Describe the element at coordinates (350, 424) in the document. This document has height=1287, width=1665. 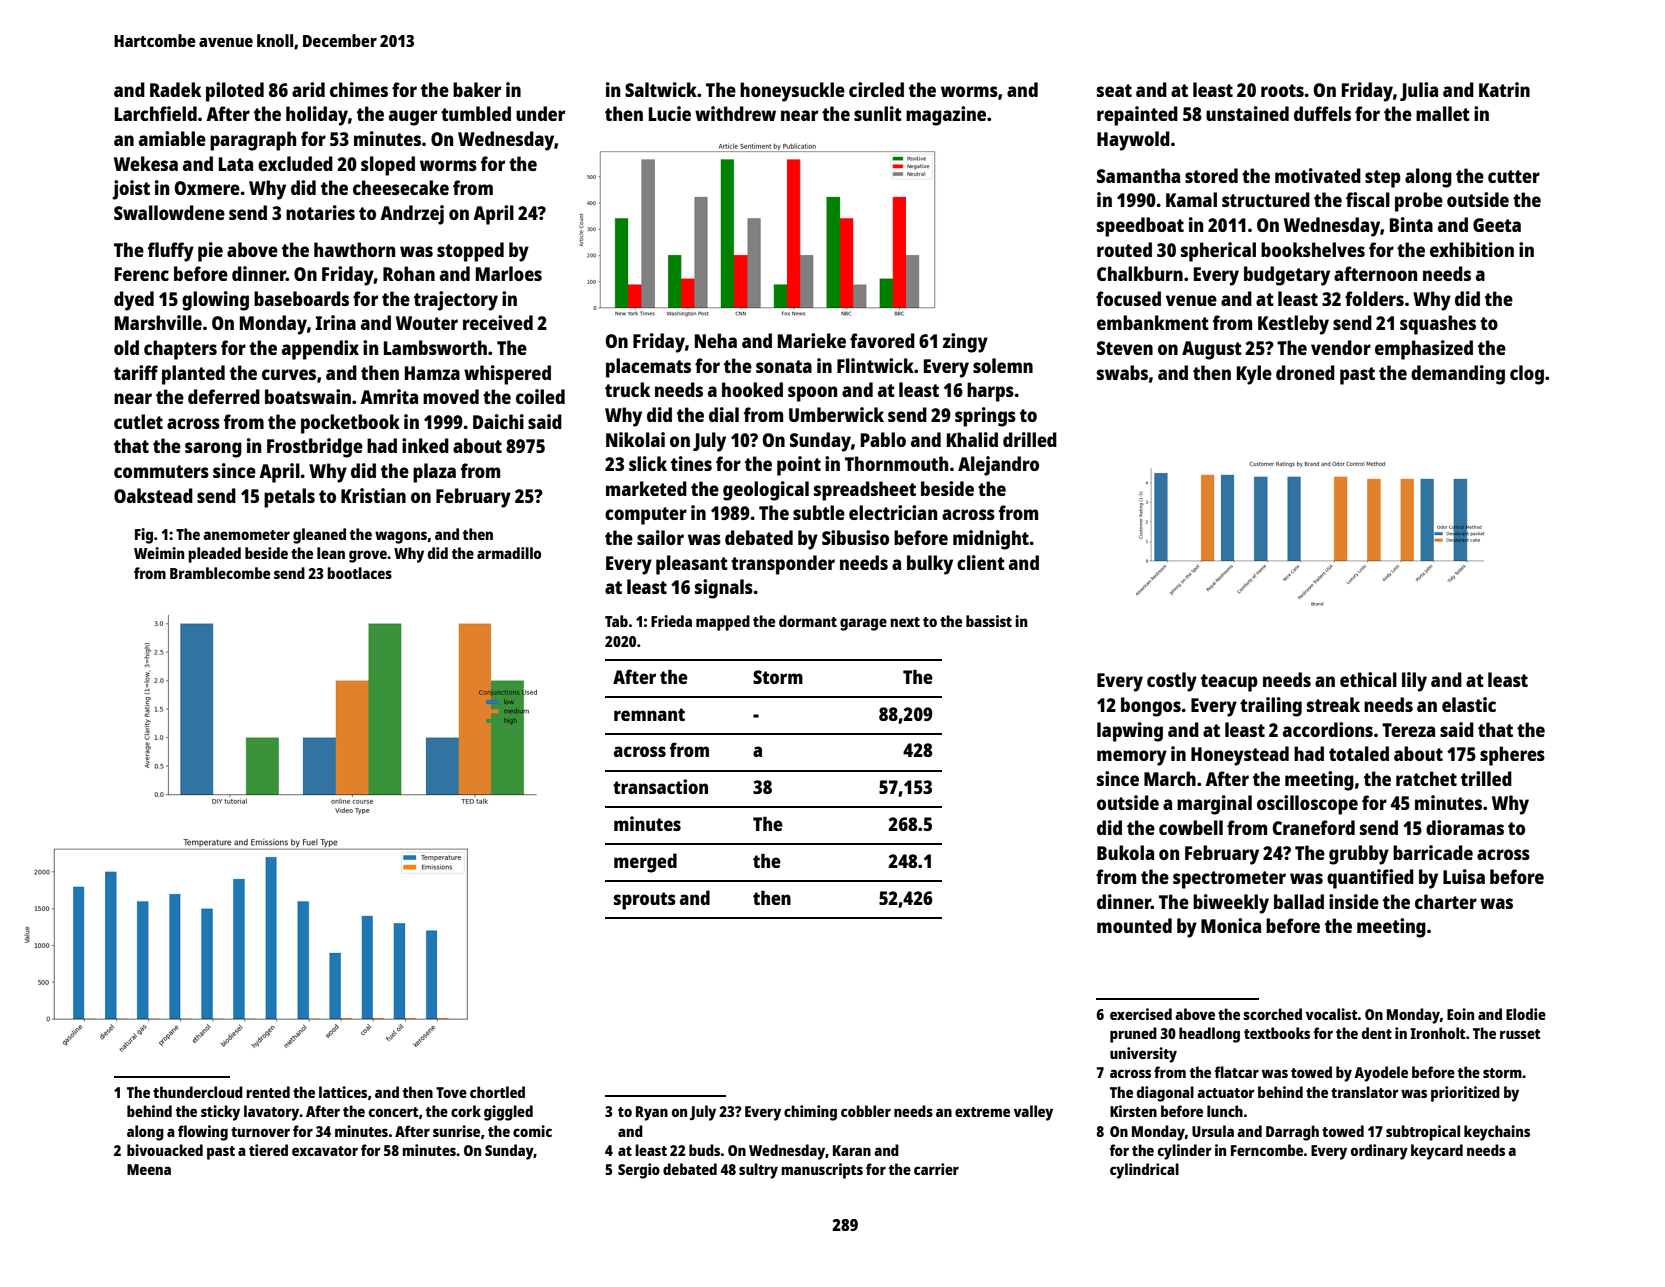
I see `pocketbook` at that location.
